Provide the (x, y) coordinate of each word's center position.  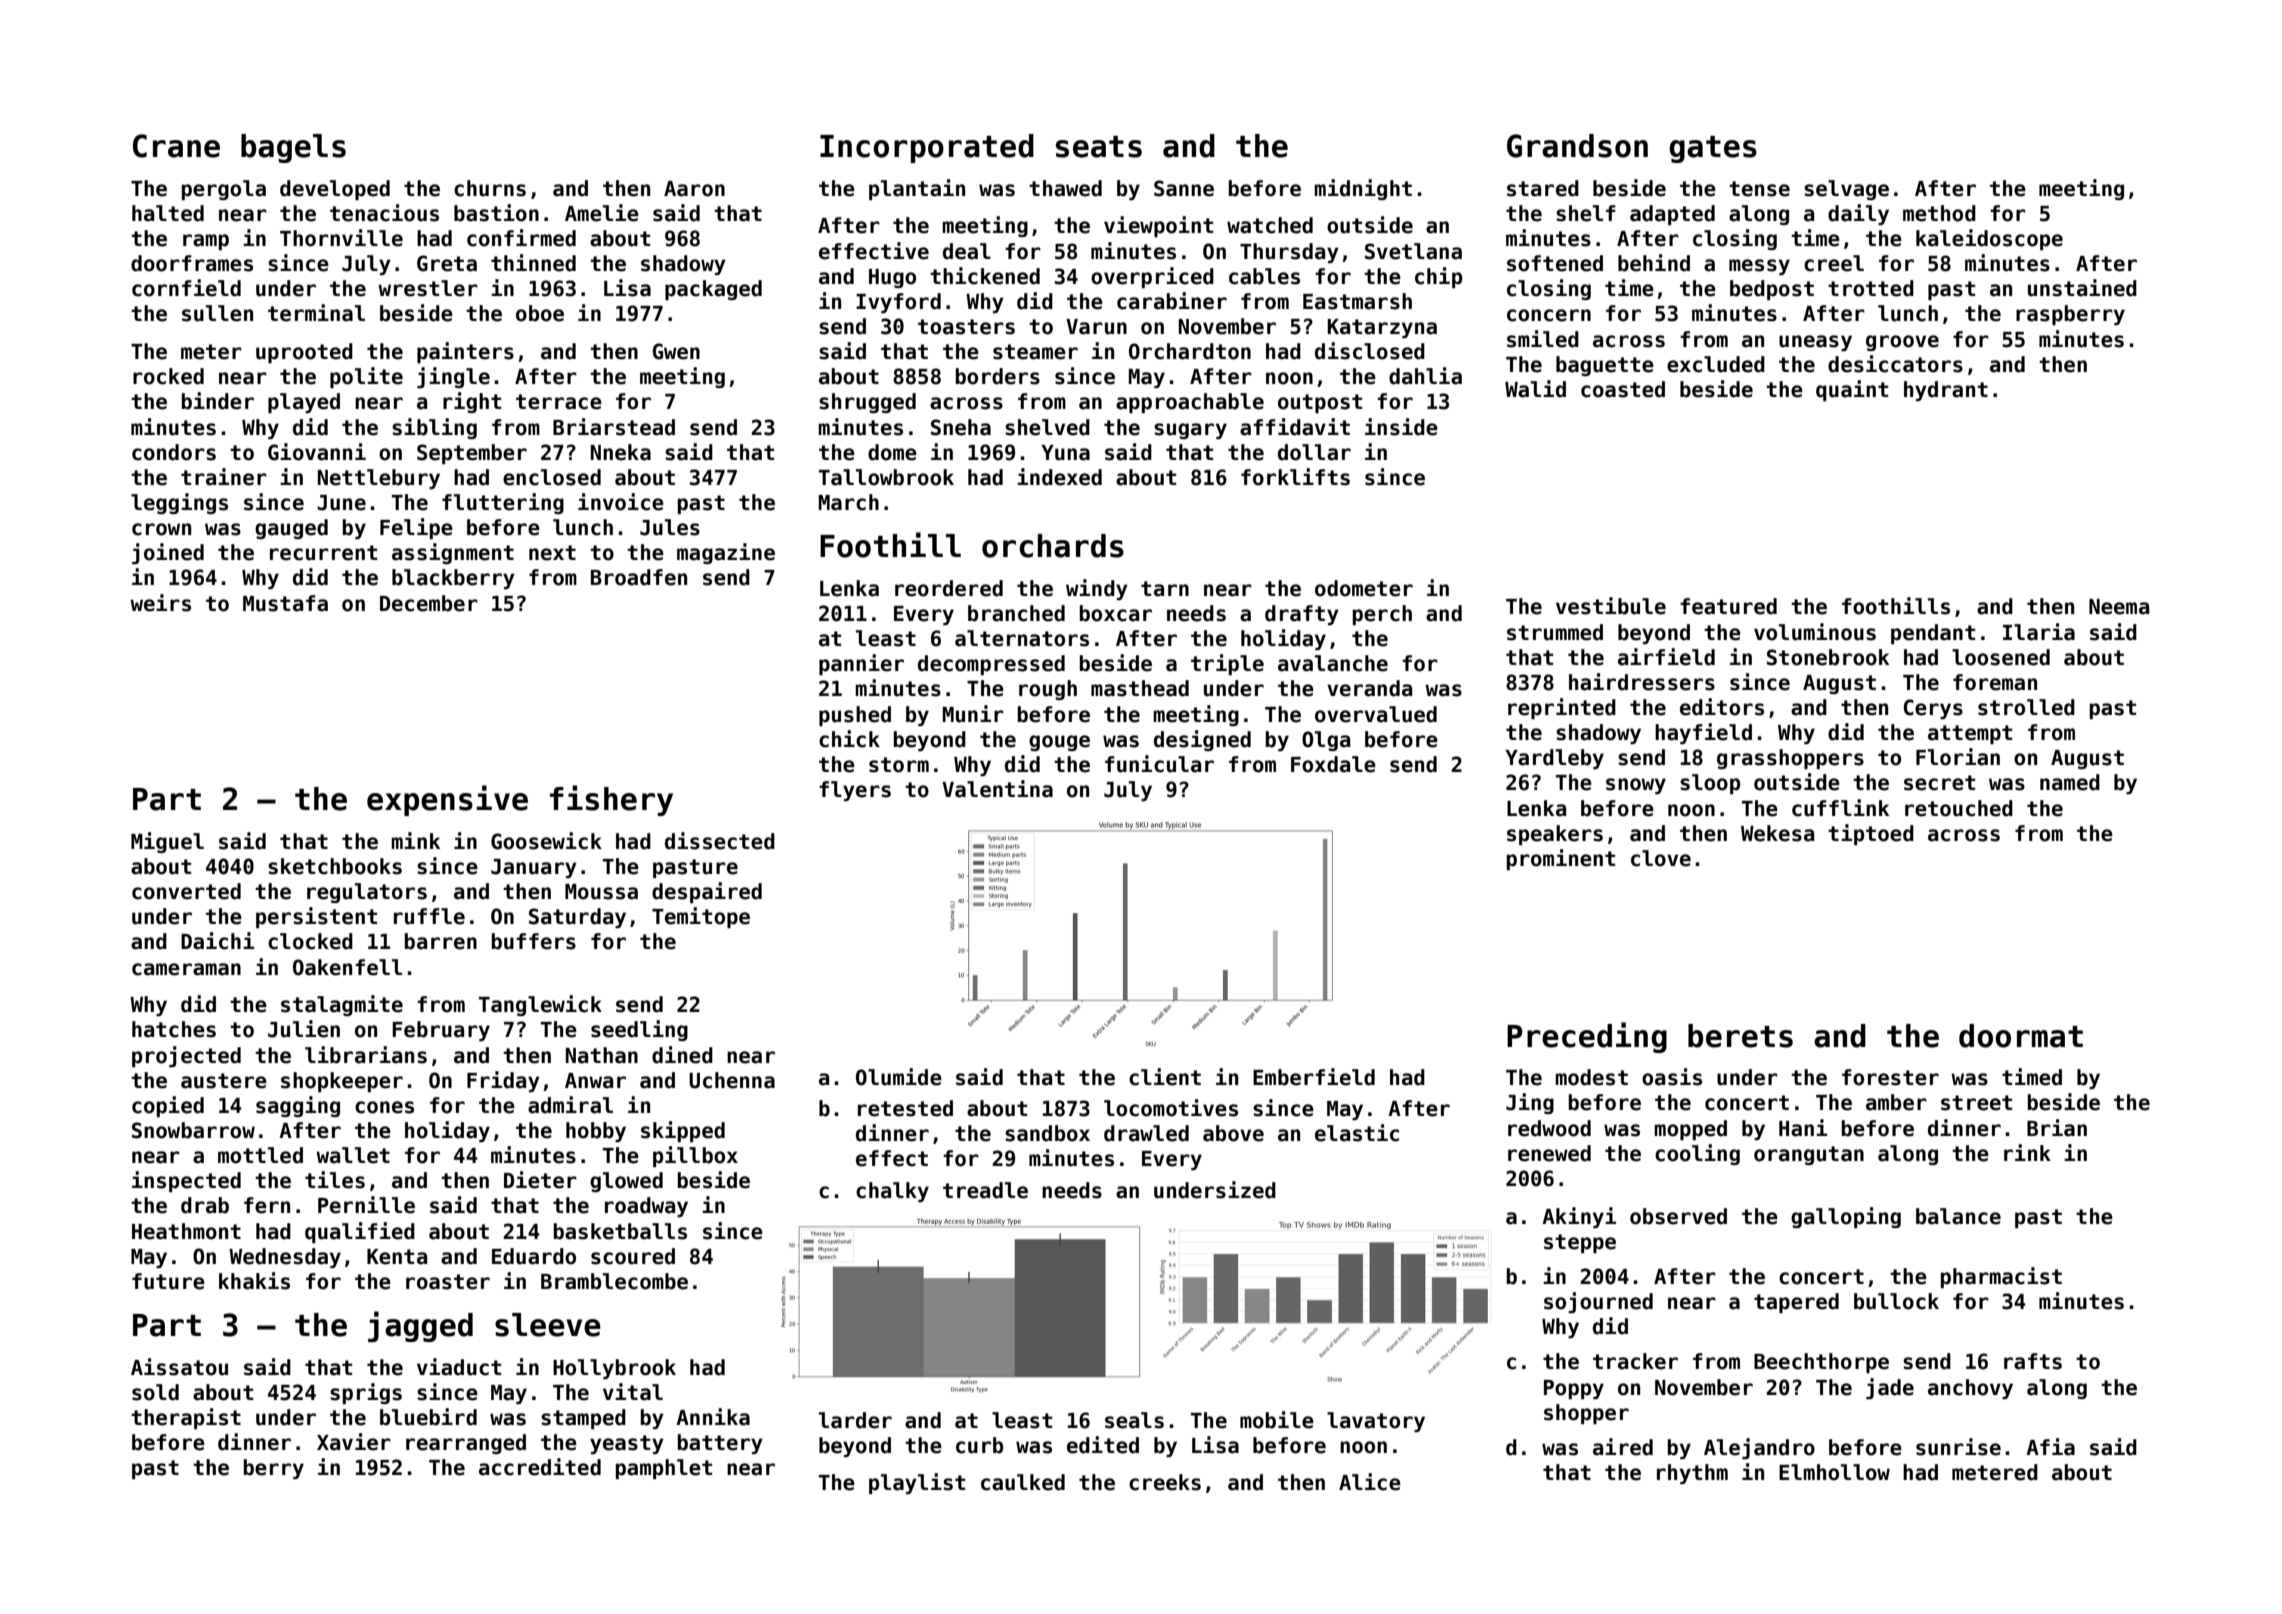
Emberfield (1314, 1077)
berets (1740, 1036)
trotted (1871, 288)
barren (441, 941)
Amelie (602, 213)
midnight (1363, 189)
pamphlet (664, 1469)
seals (1134, 1420)
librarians (366, 1055)
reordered (949, 588)
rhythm (1692, 1474)
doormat (2021, 1036)
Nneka (621, 452)
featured (1728, 606)
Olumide (899, 1077)
